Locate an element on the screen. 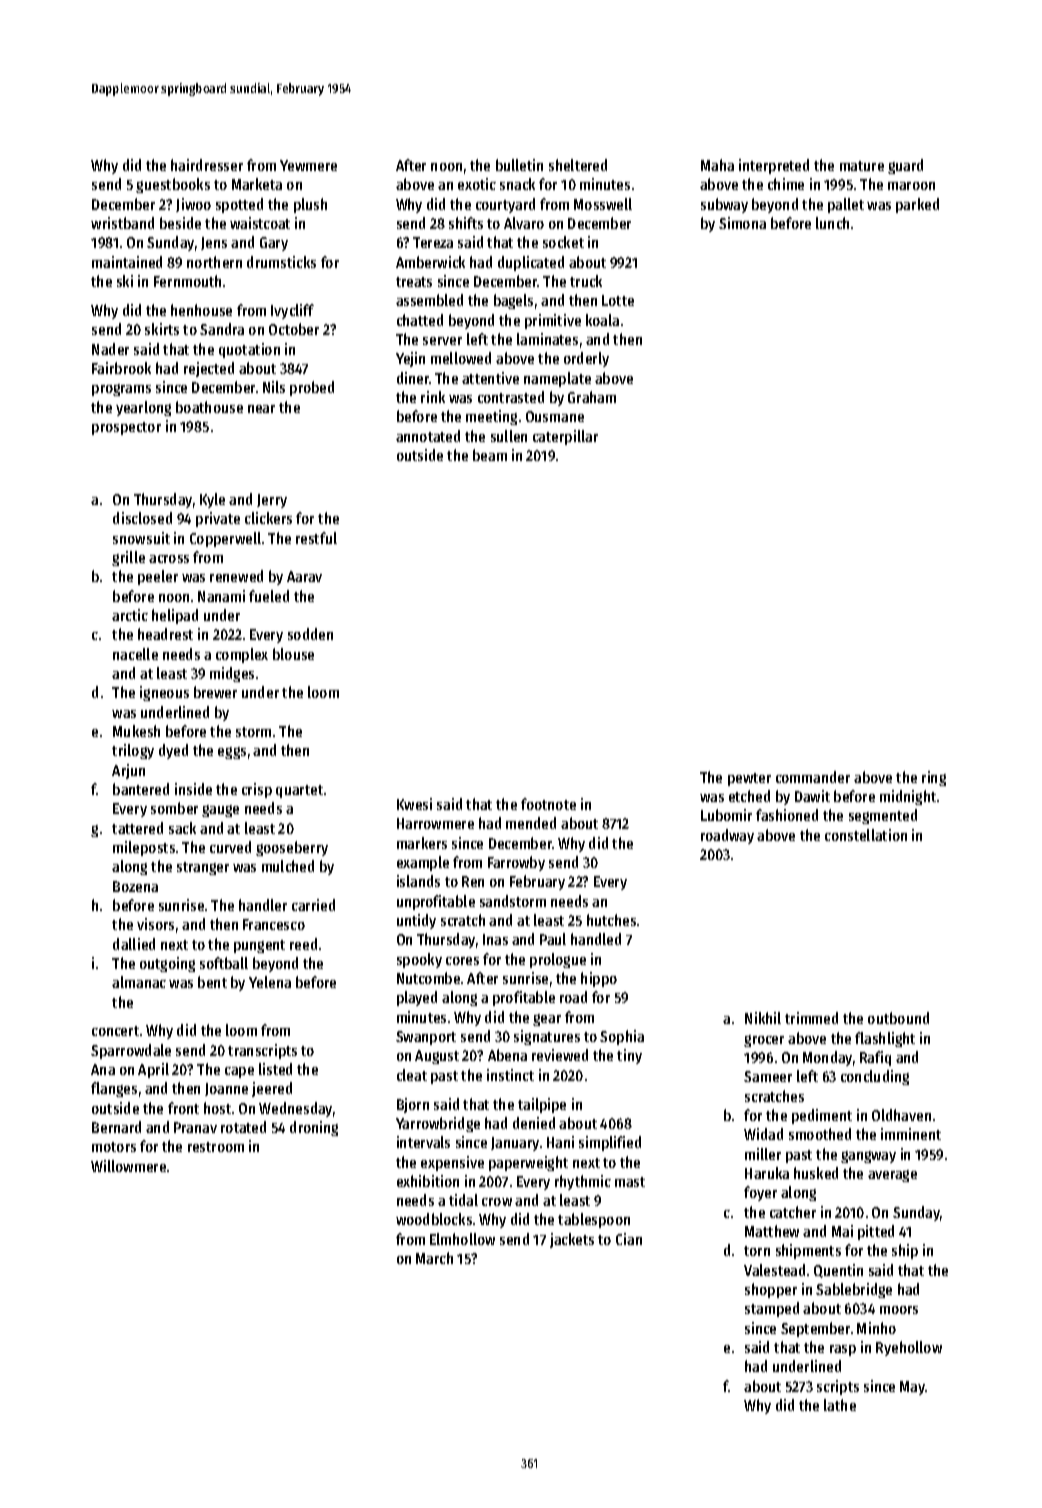  Simona is located at coordinates (742, 223).
